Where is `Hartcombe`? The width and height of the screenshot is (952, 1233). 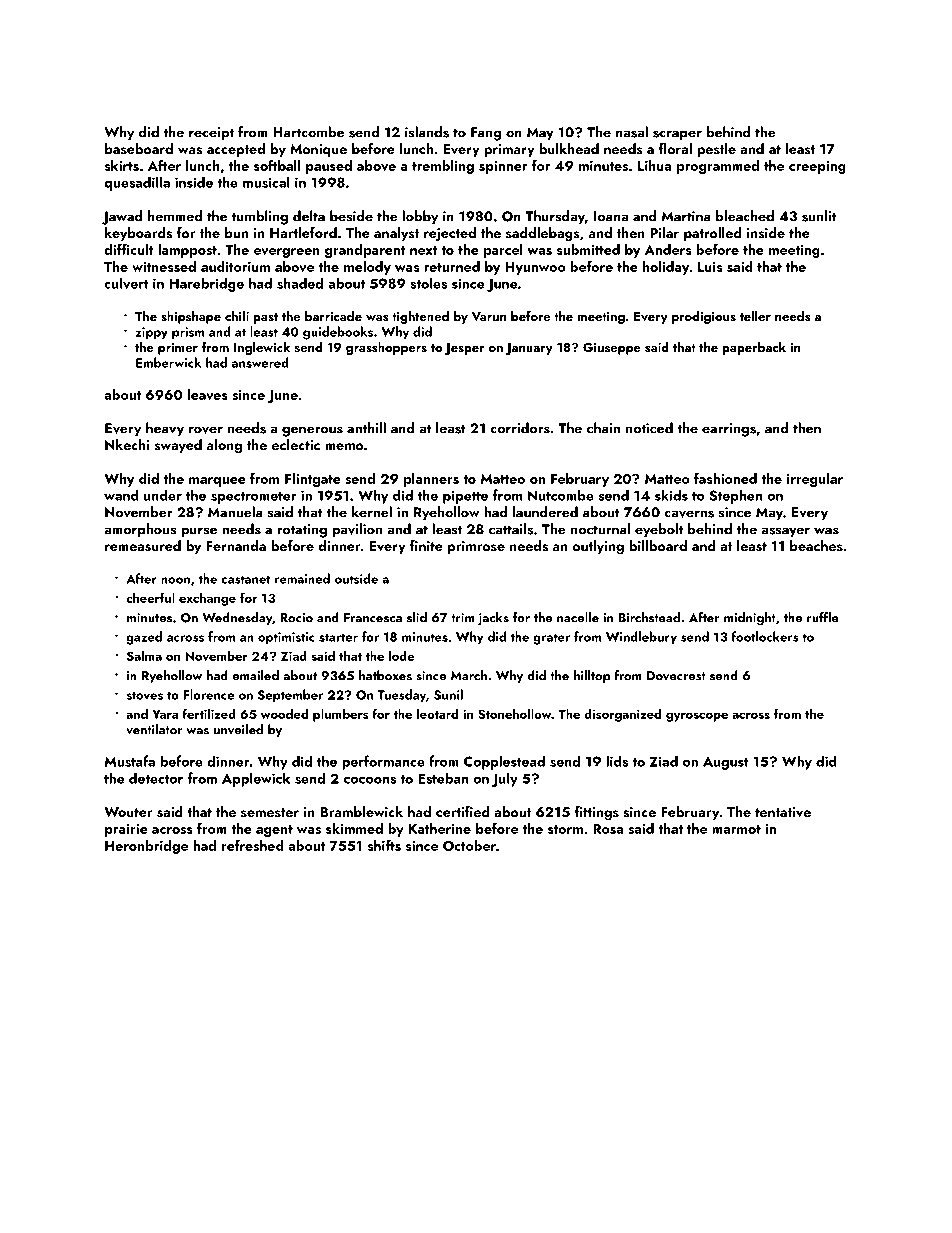 Hartcombe is located at coordinates (308, 132).
